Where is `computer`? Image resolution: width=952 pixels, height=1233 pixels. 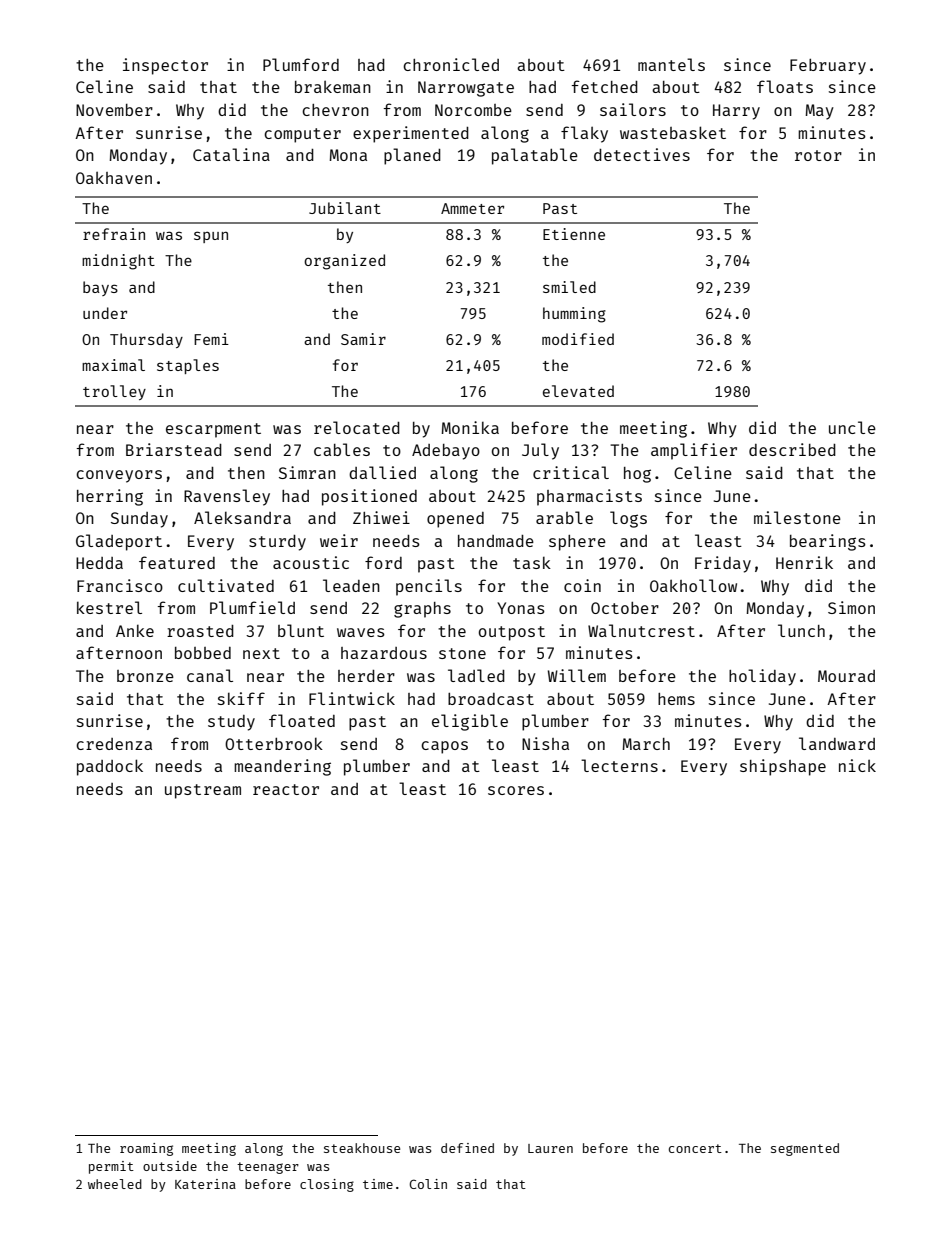
computer is located at coordinates (302, 135).
